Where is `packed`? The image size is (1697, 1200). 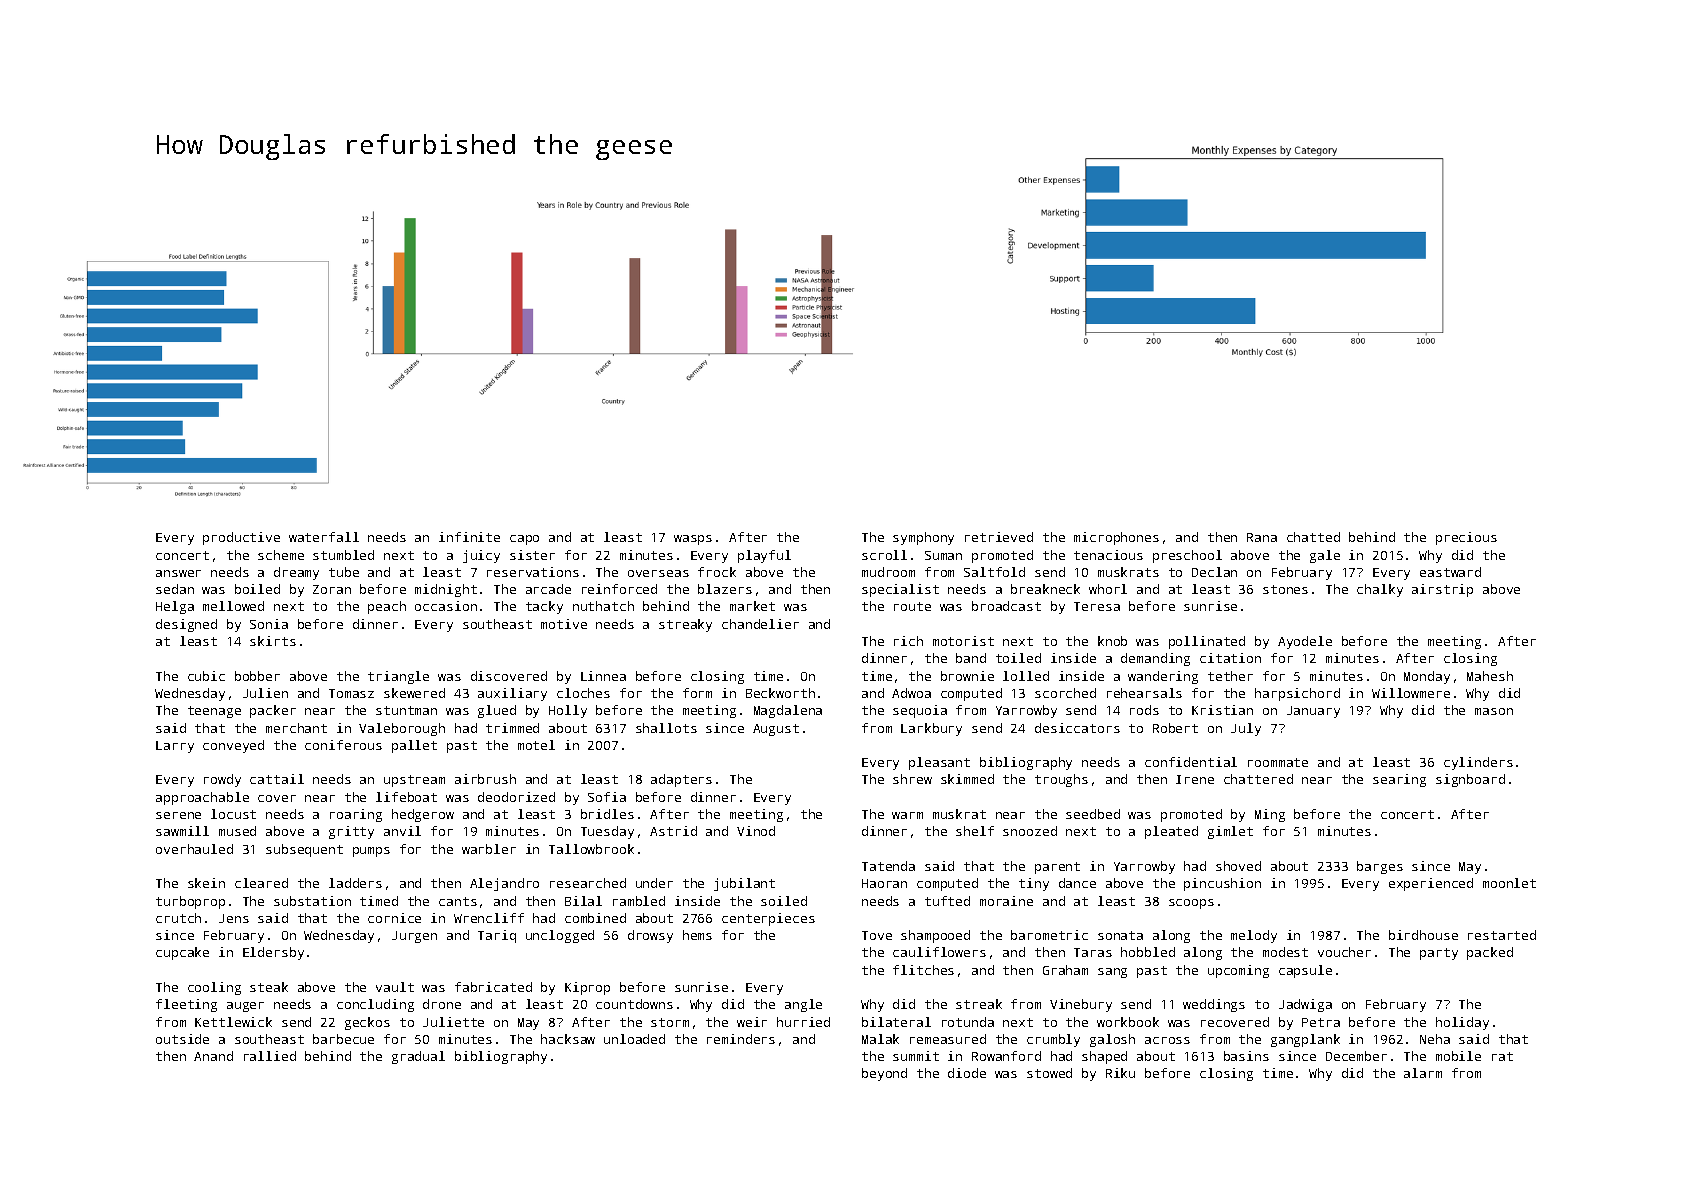
packed is located at coordinates (1490, 953).
